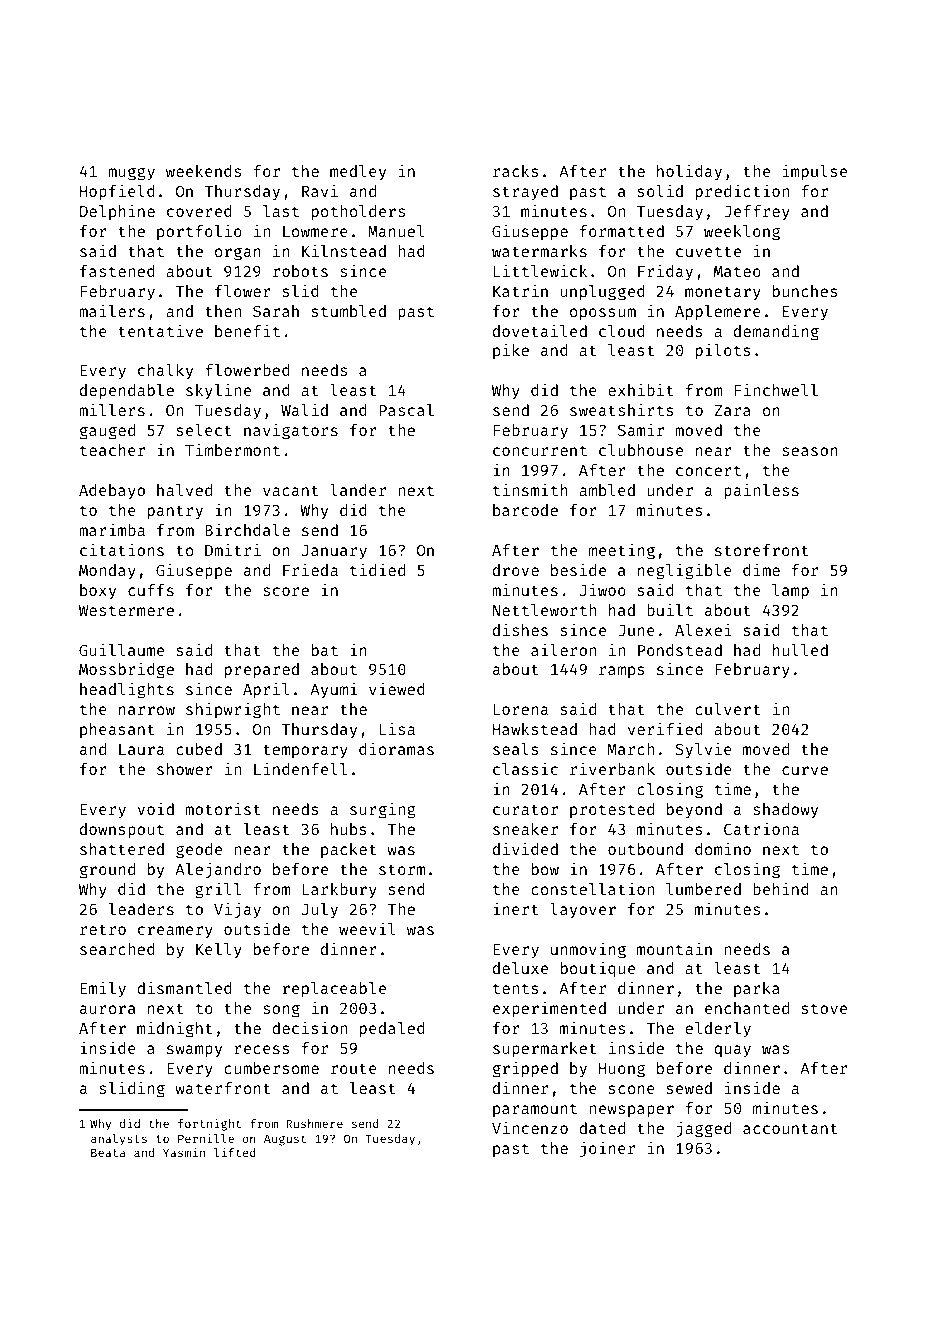  I want to click on Birchdale, so click(247, 529).
